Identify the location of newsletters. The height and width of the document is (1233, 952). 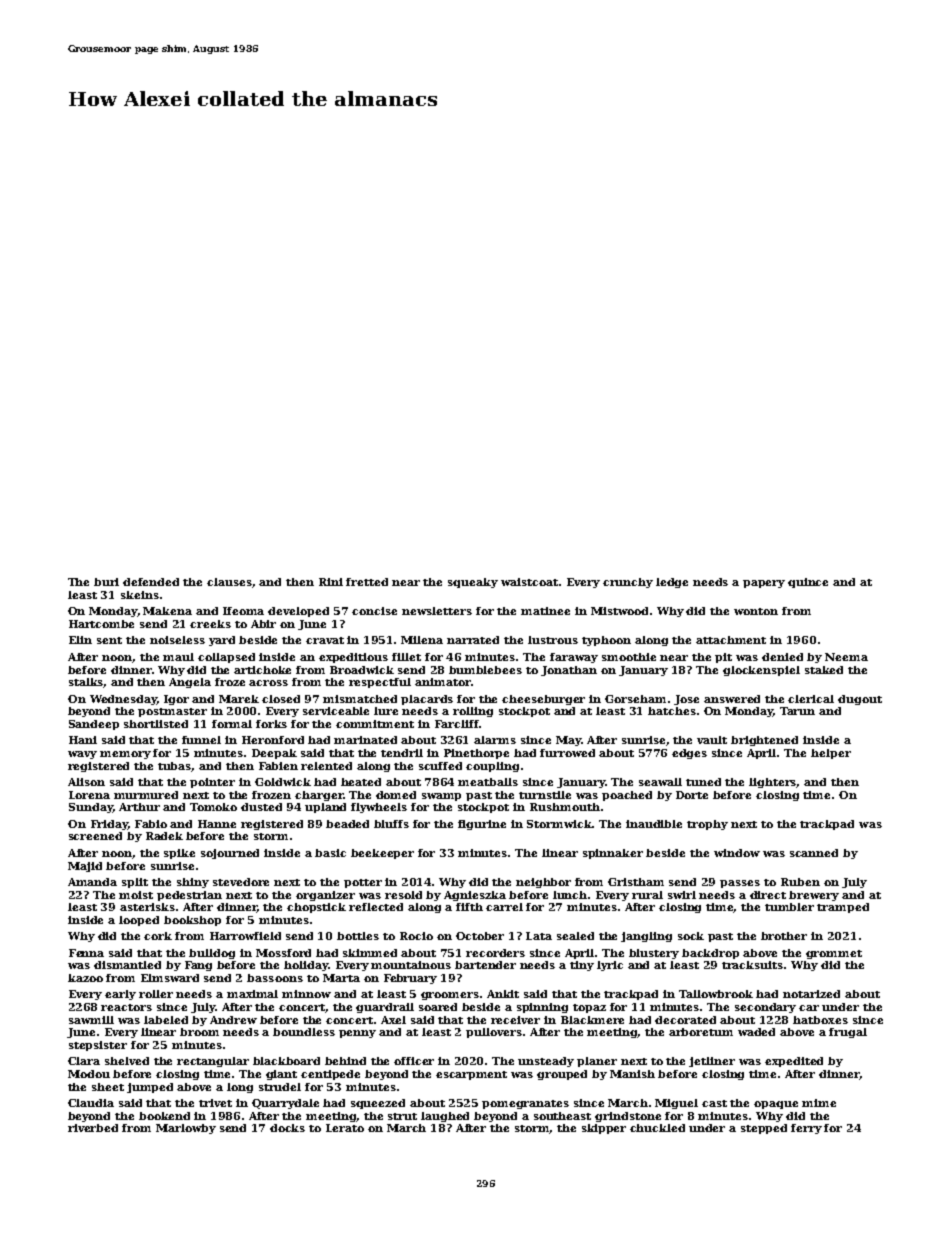
(437, 611).
